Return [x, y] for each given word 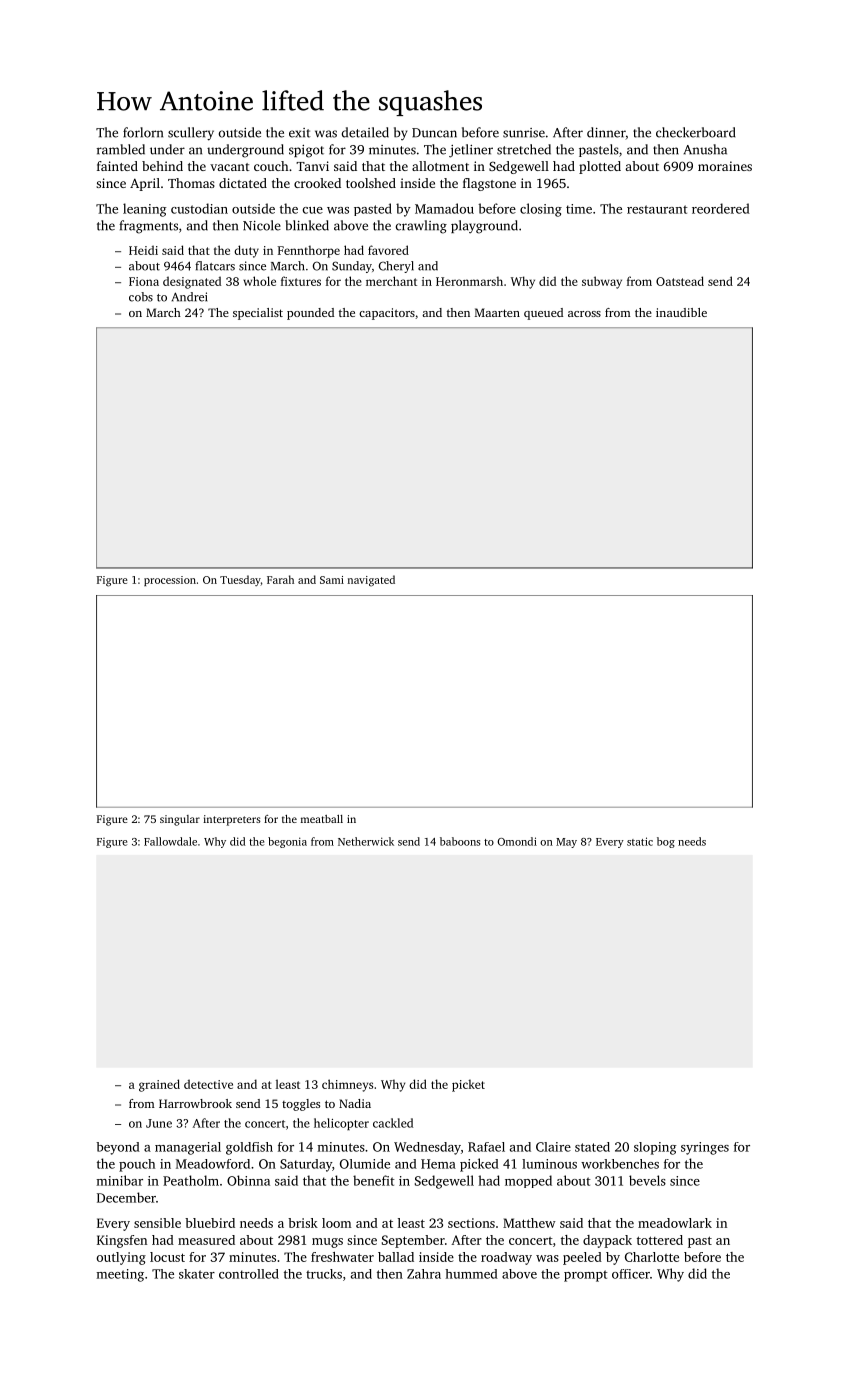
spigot [306, 151]
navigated [371, 581]
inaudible [681, 312]
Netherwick [366, 841]
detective [208, 1084]
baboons [460, 841]
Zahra [424, 1274]
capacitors [387, 314]
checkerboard [695, 132]
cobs [141, 297]
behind [162, 166]
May [566, 843]
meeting [120, 1275]
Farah [280, 579]
